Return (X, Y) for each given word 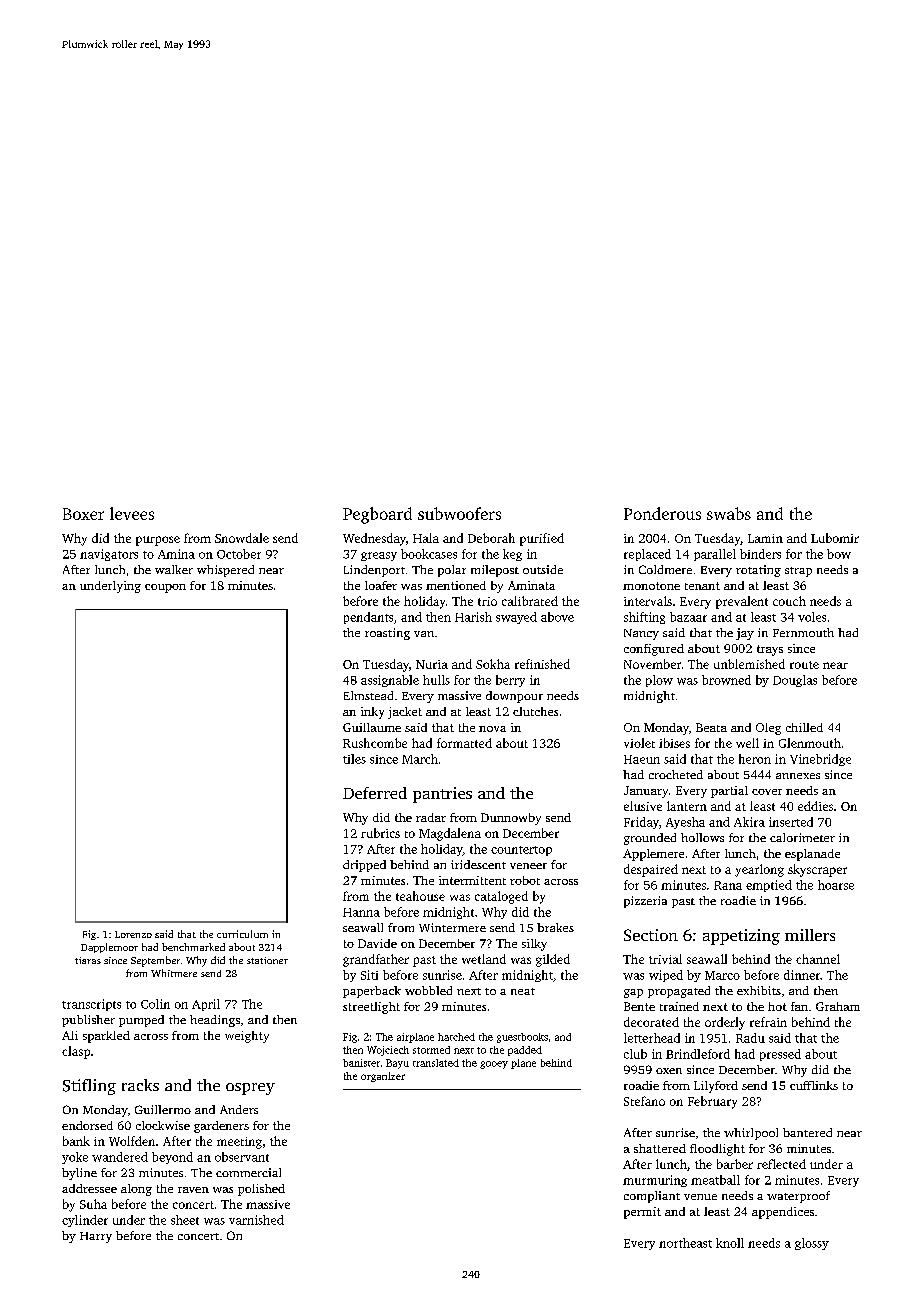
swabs (729, 513)
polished (261, 1190)
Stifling (89, 1087)
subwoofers (459, 513)
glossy (812, 1244)
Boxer (83, 514)
